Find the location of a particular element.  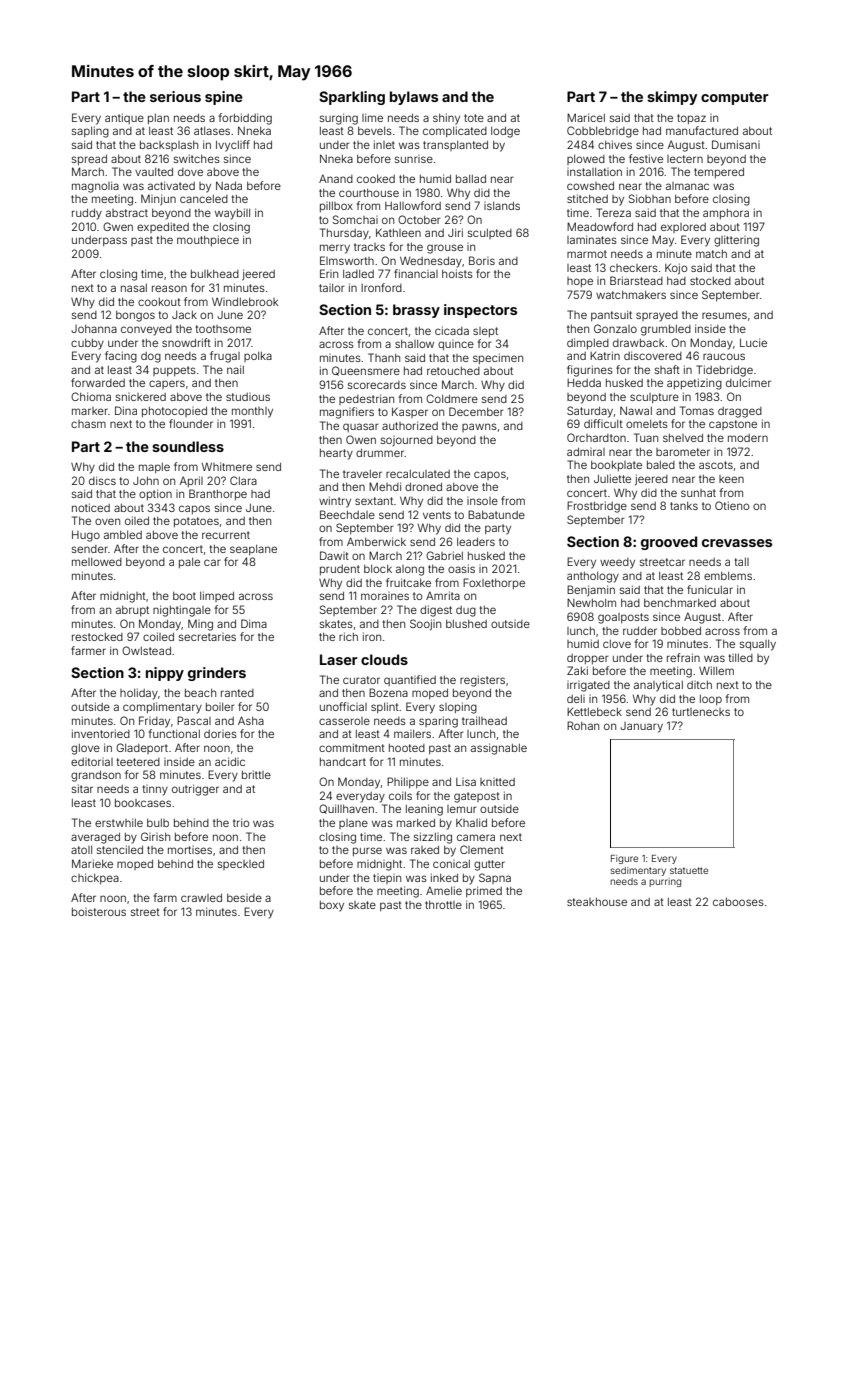

mouthpiece is located at coordinates (208, 240).
